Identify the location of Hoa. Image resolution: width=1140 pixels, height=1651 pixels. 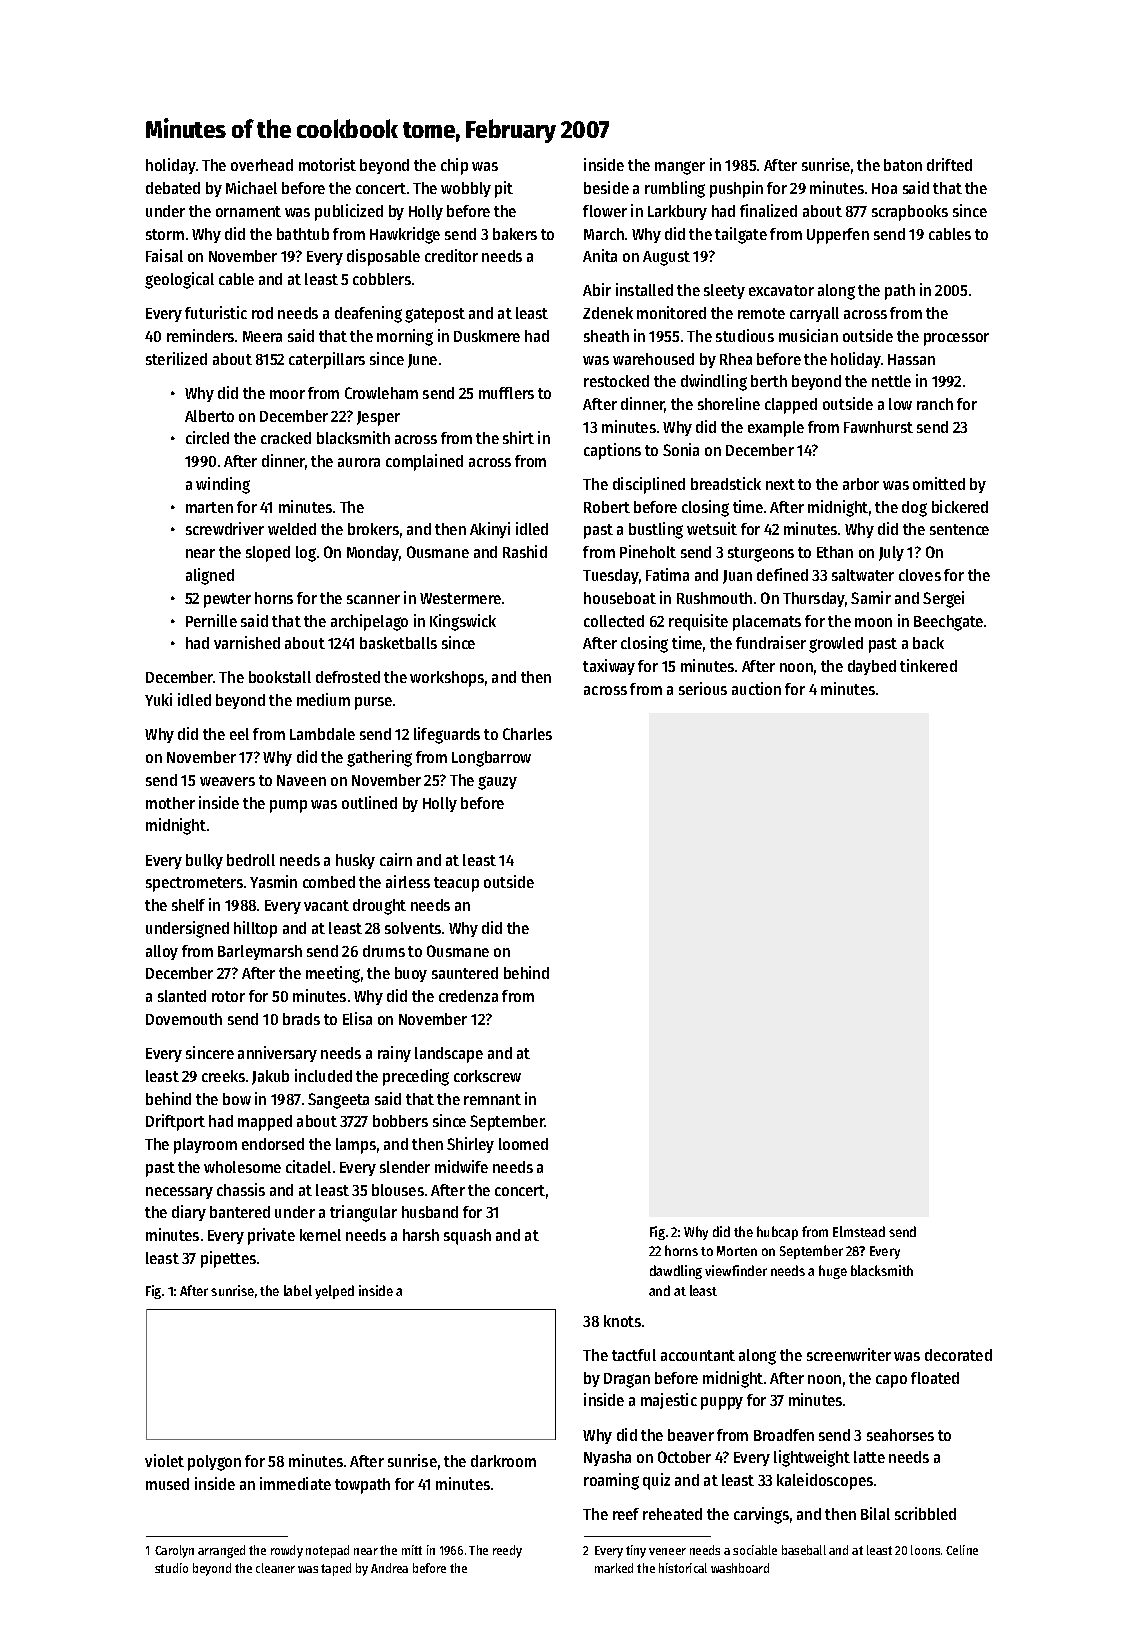
(884, 188).
